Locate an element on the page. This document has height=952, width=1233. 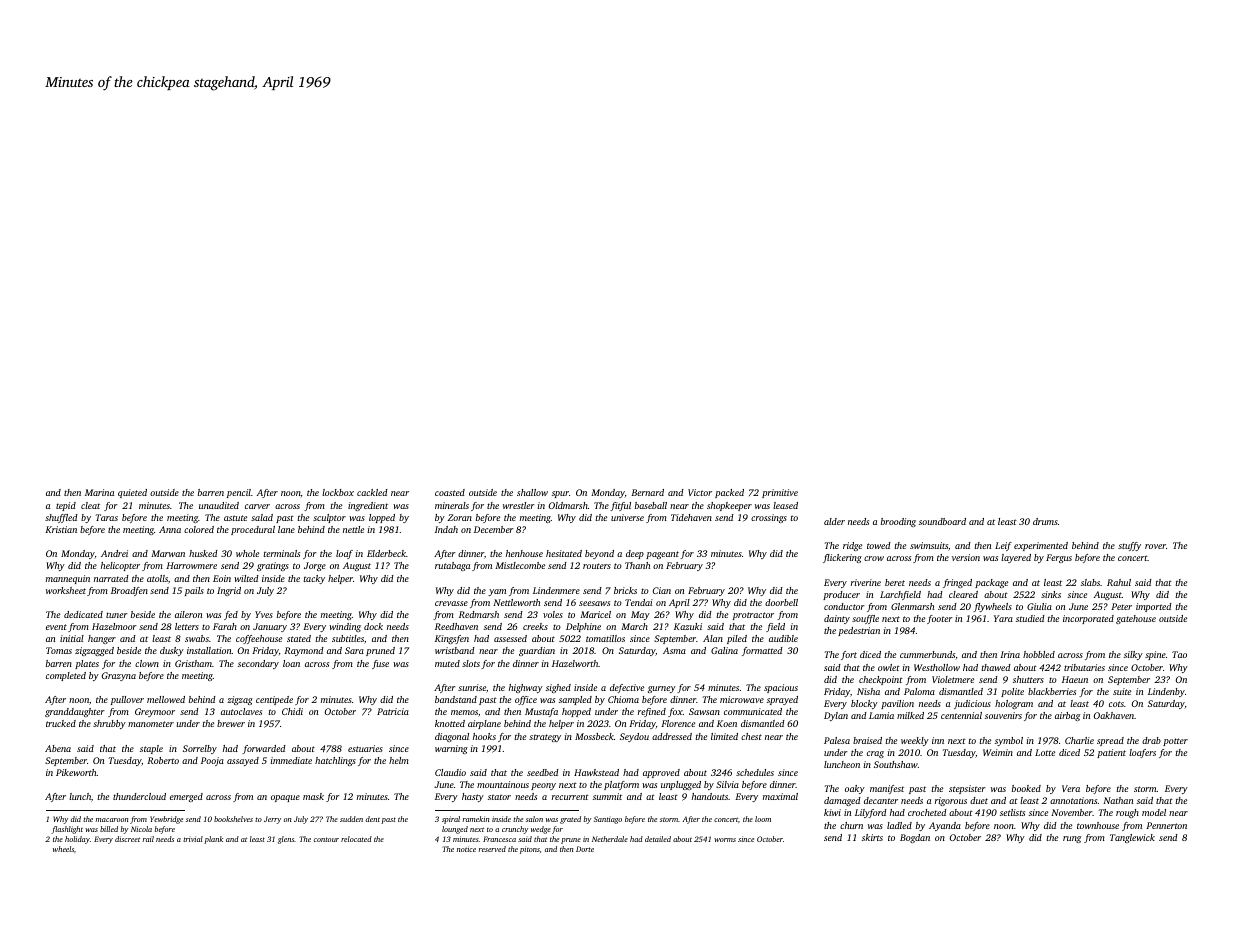
glens is located at coordinates (286, 840).
